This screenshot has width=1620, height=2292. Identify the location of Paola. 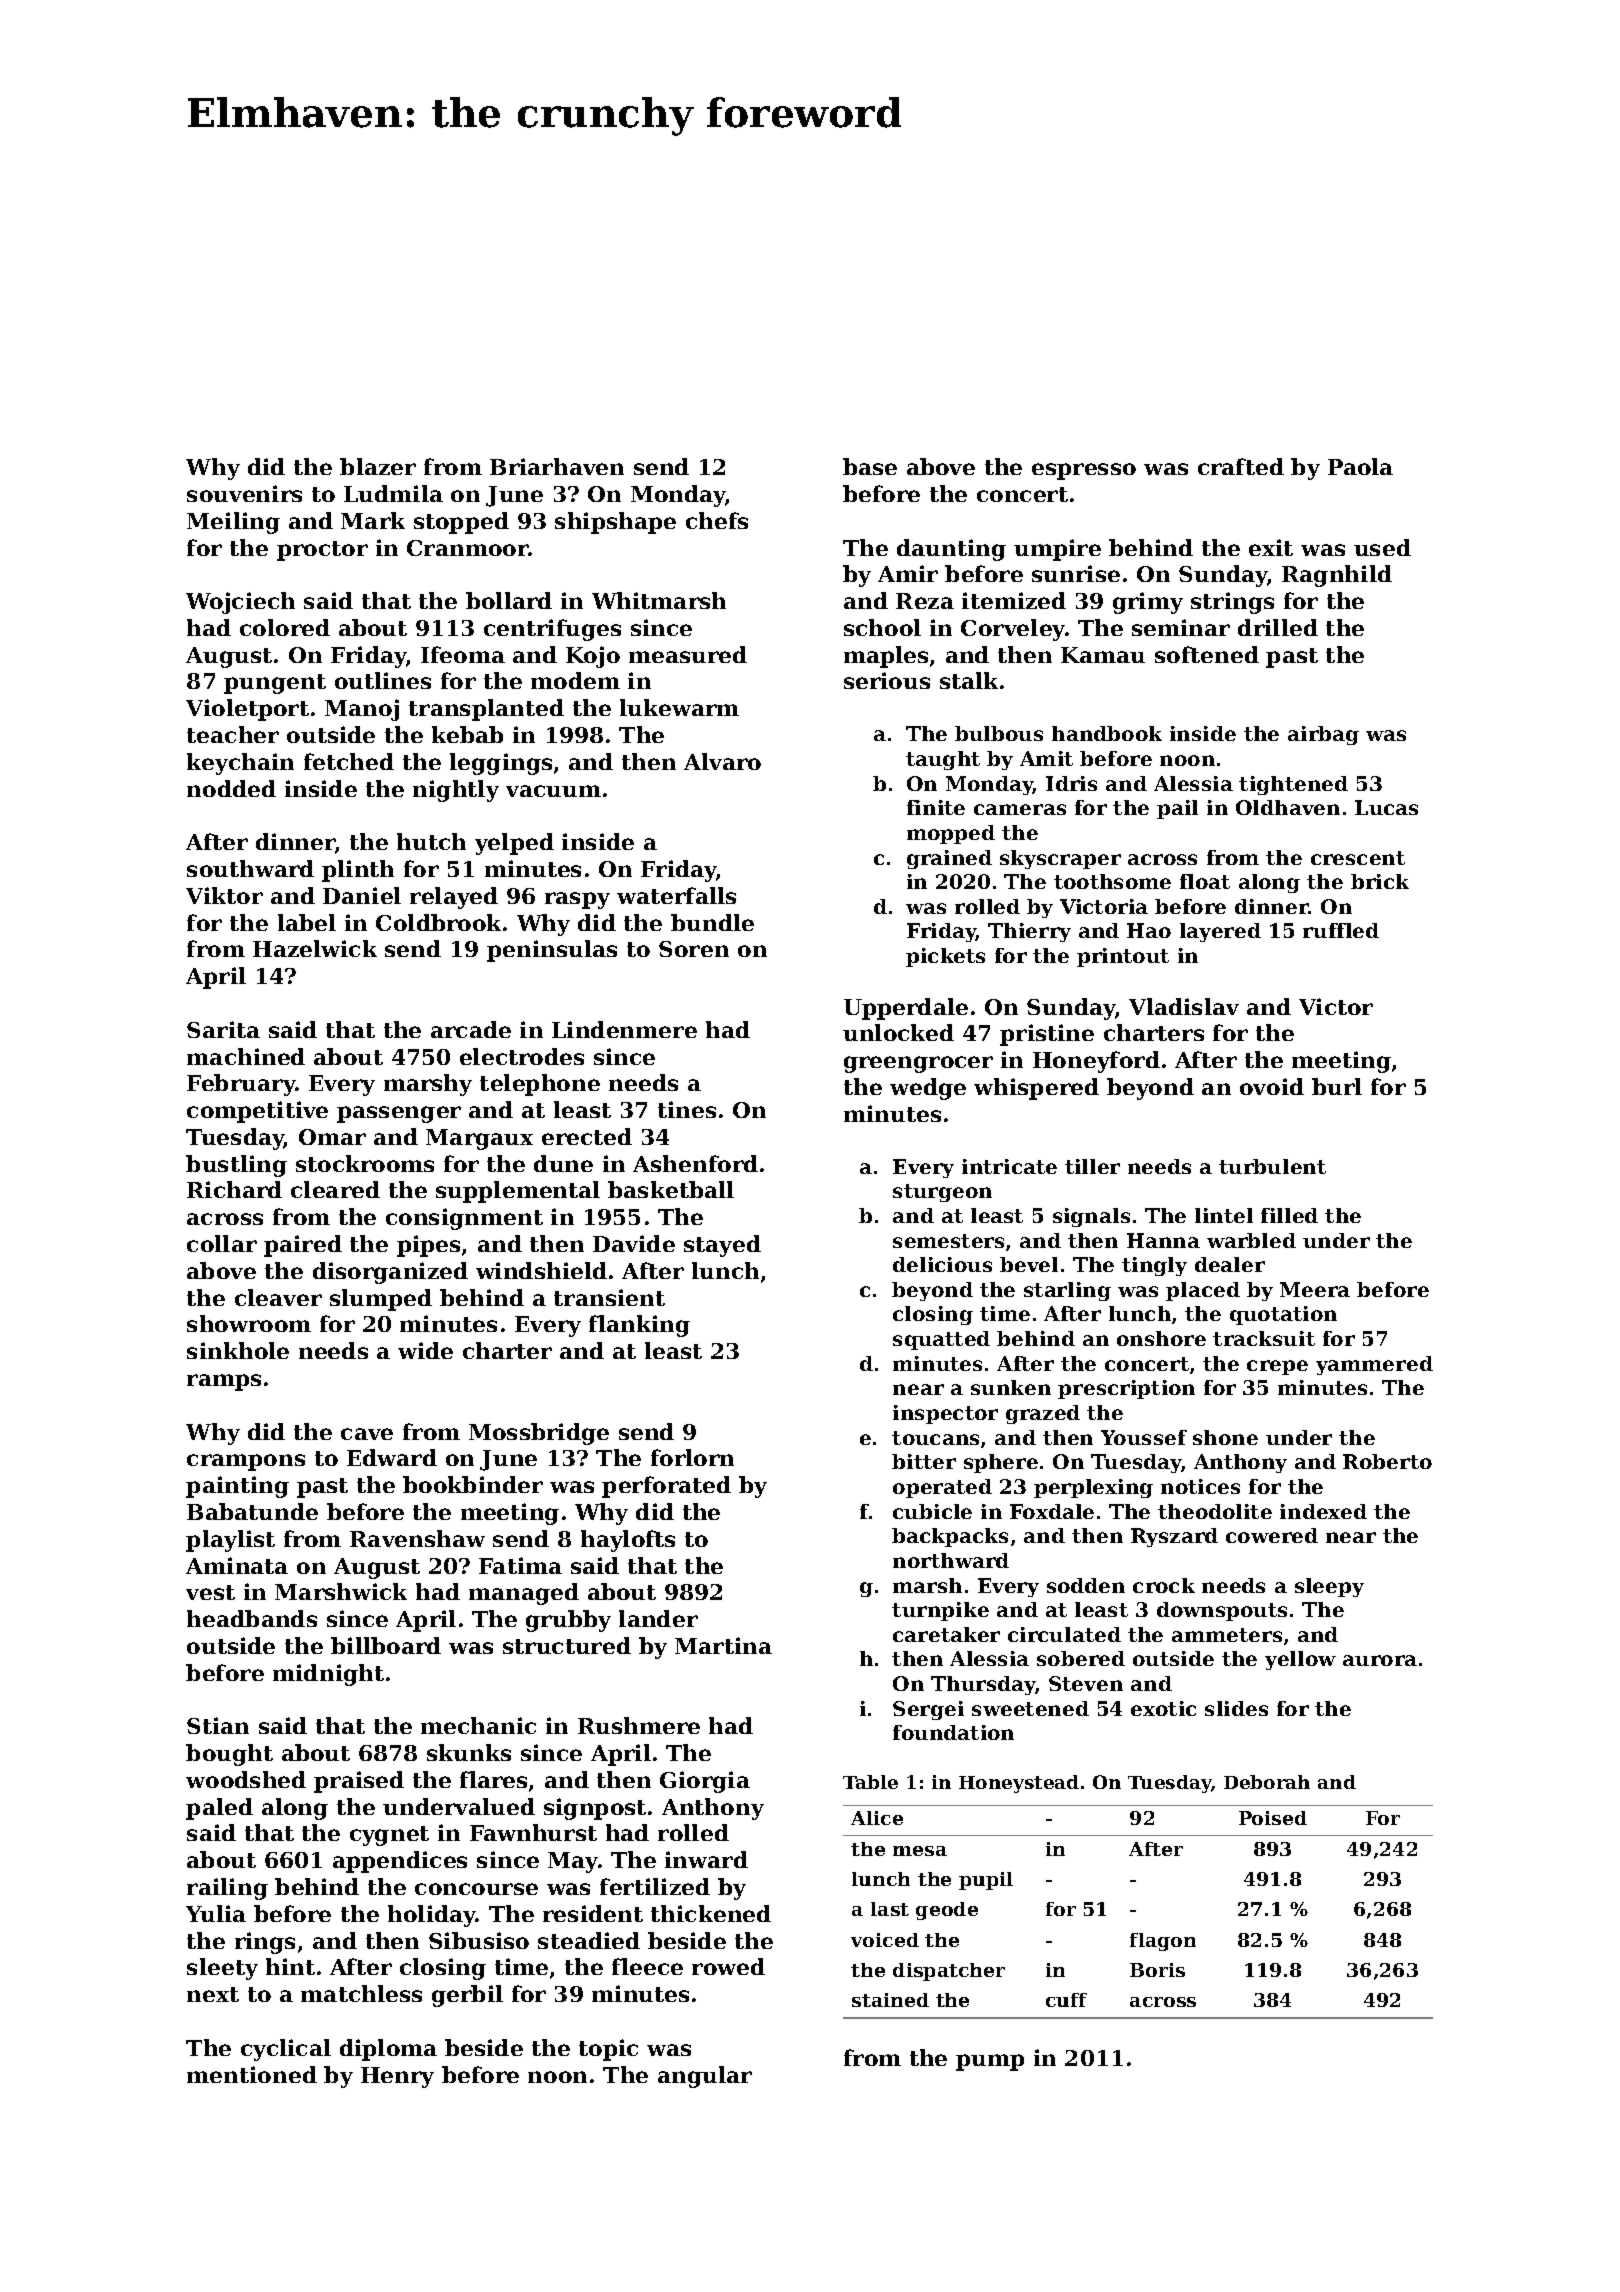
(1360, 466).
